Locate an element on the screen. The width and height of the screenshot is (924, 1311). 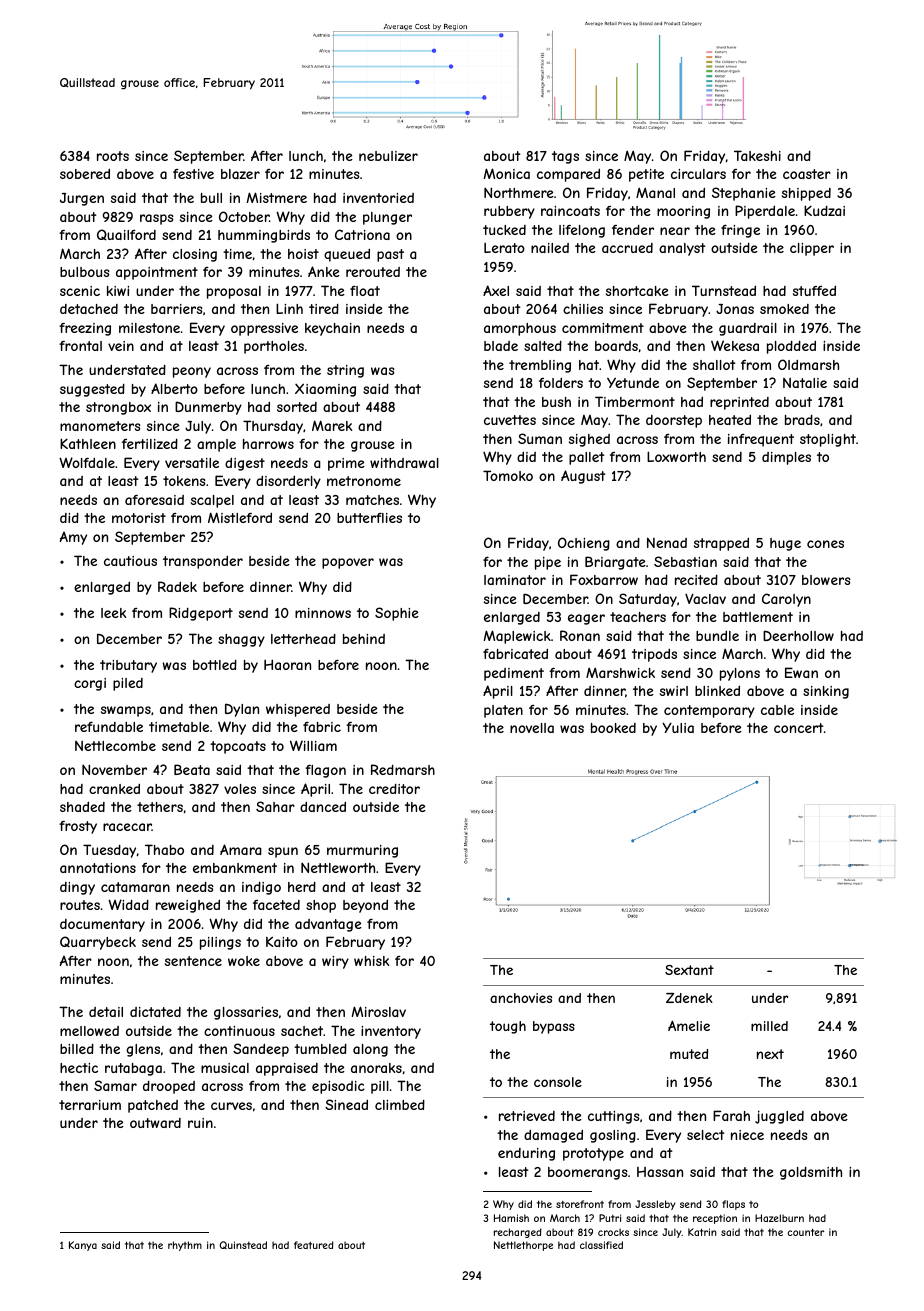
tags is located at coordinates (565, 157).
